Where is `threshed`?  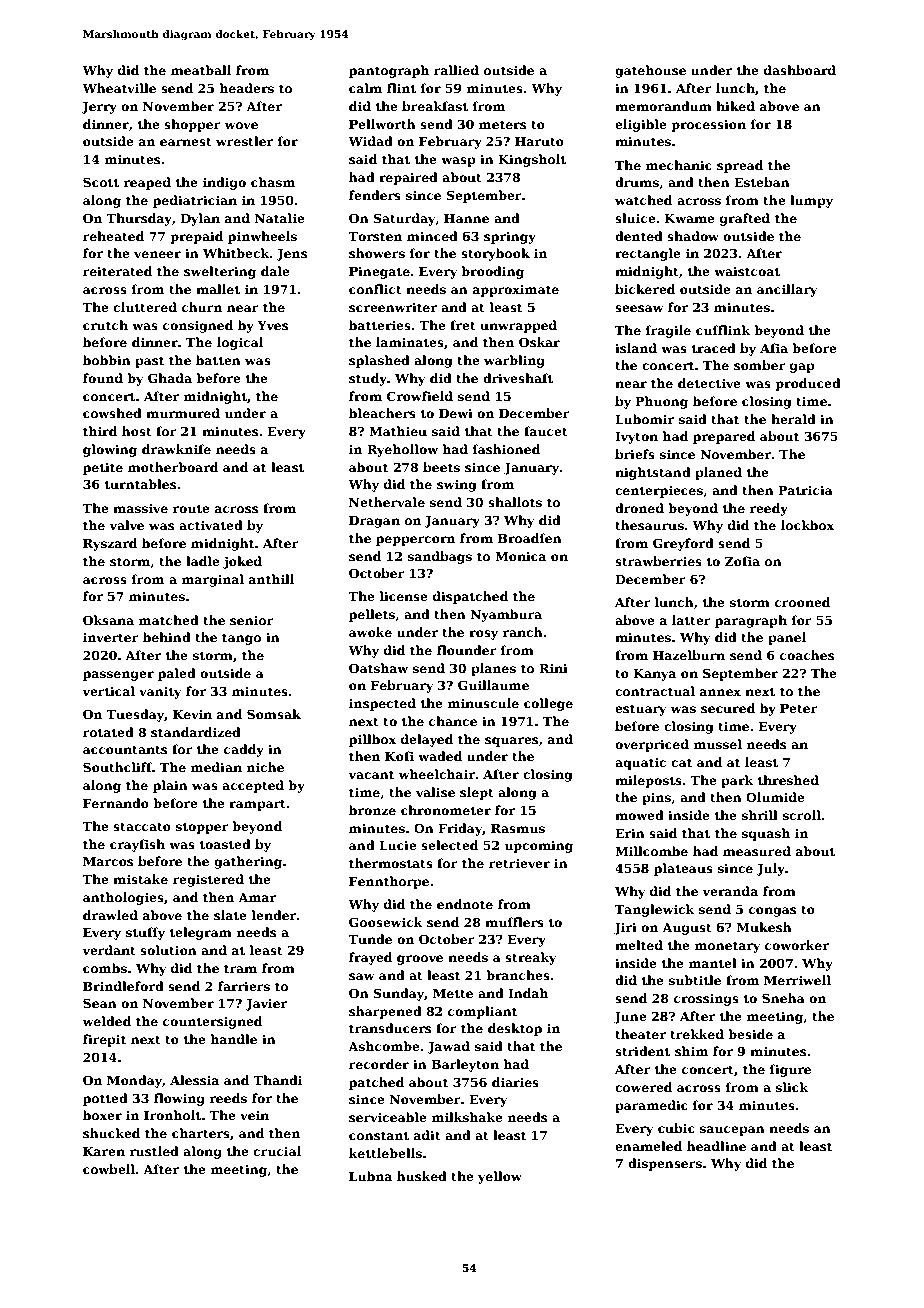 threshed is located at coordinates (788, 780).
